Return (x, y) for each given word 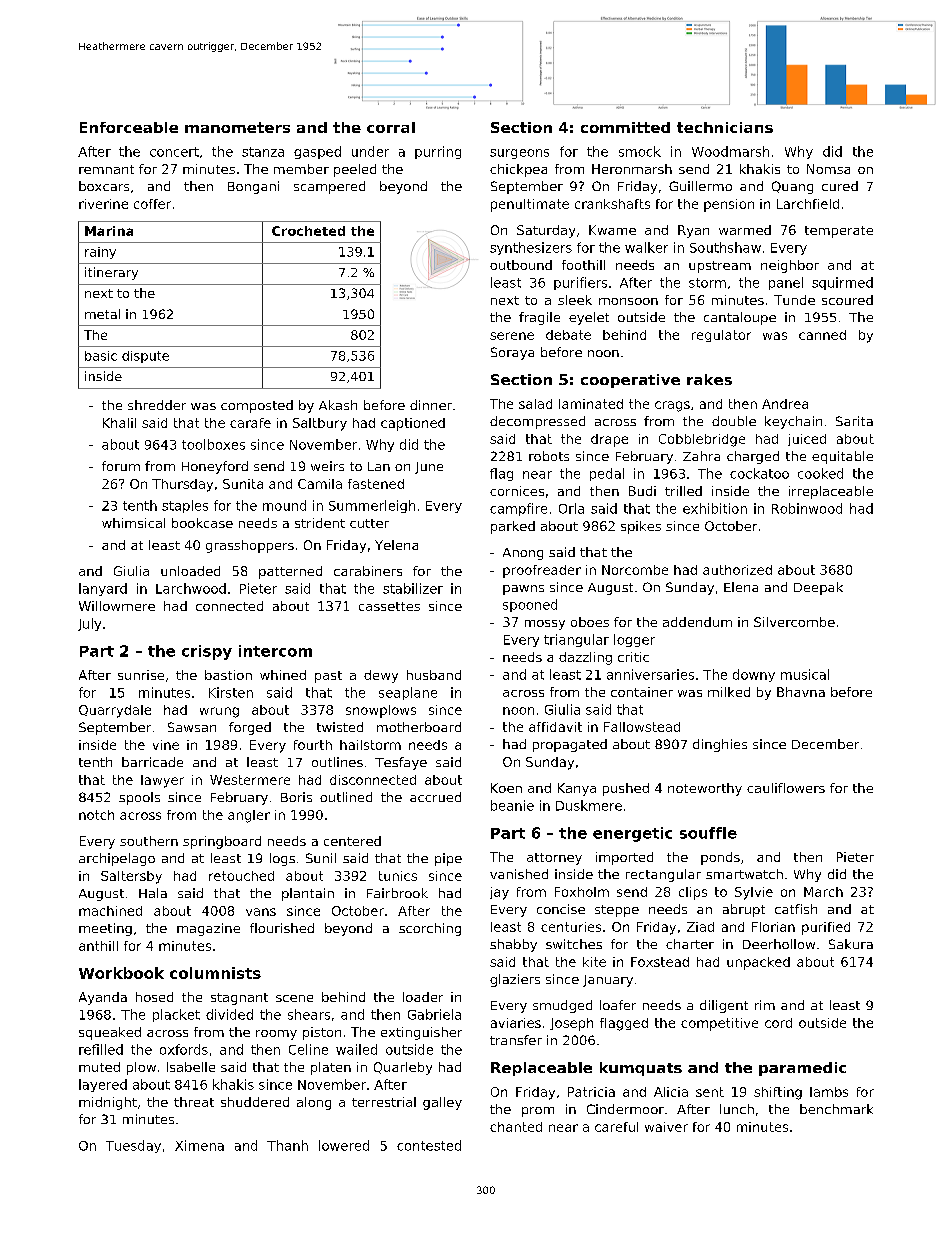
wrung (219, 712)
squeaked (110, 1033)
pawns (523, 590)
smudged (562, 1006)
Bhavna (801, 692)
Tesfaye (401, 763)
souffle (708, 833)
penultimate (530, 205)
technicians (725, 127)
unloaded (190, 571)
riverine (103, 204)
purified (826, 928)
